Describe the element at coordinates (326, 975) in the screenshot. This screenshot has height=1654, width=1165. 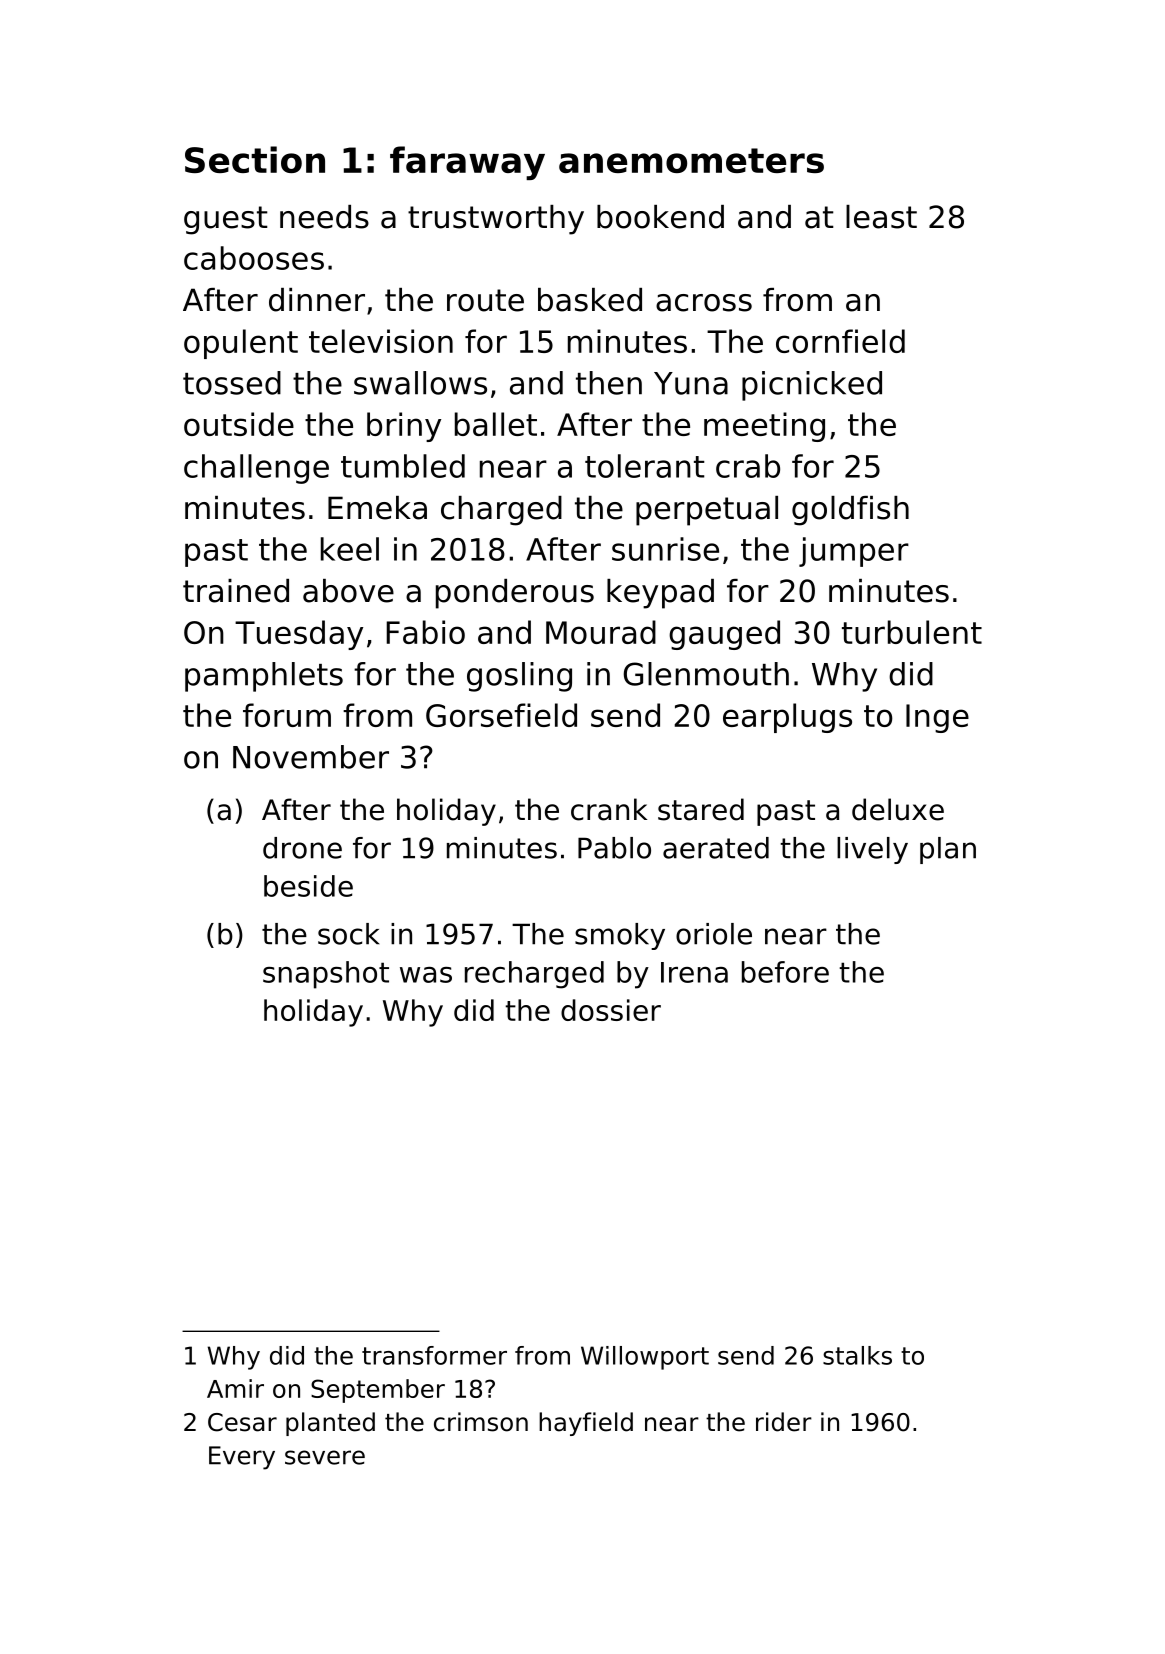
I see `snapshot` at that location.
